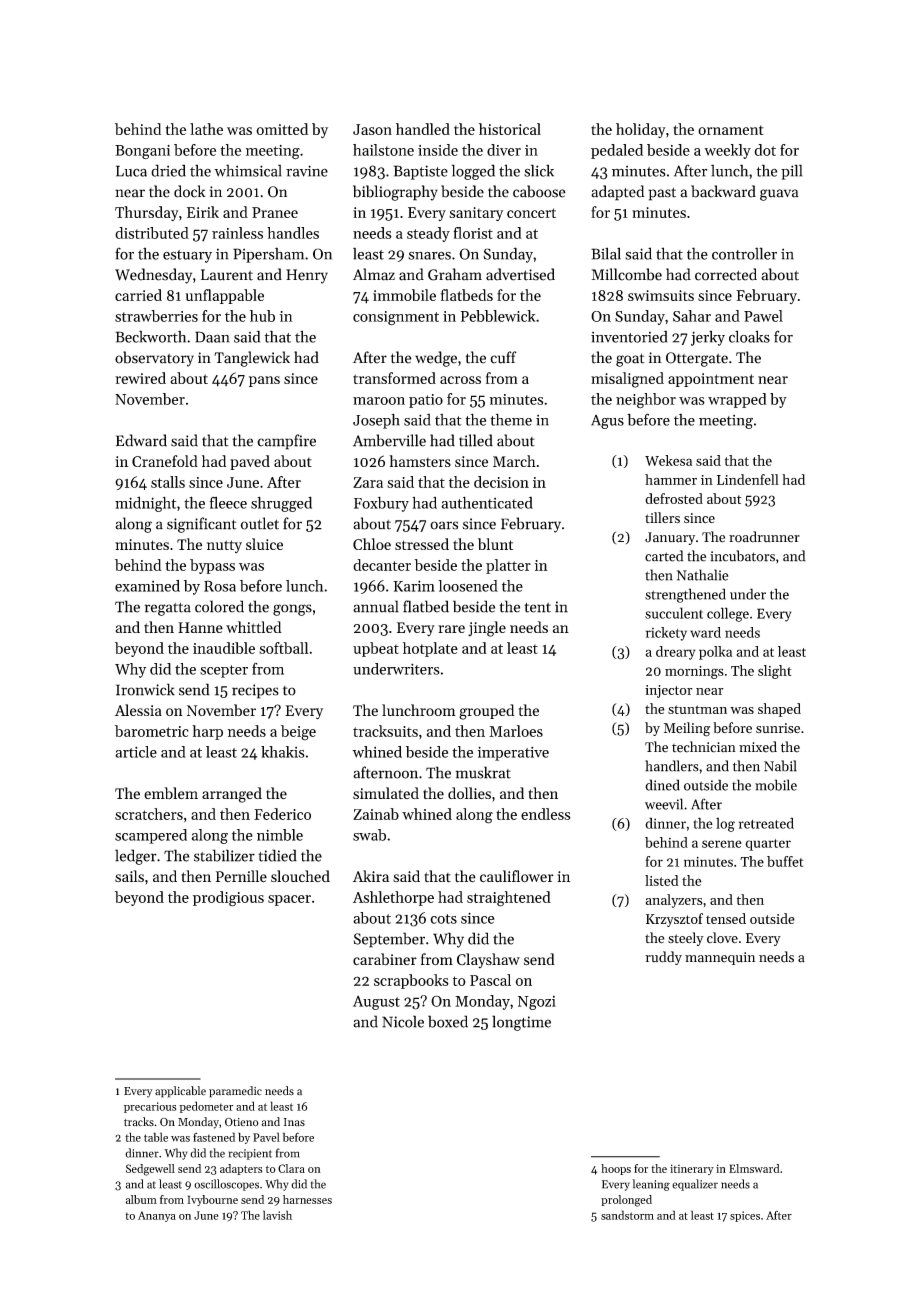 Image resolution: width=924 pixels, height=1308 pixels. What do you see at coordinates (372, 544) in the document?
I see `Chloe` at bounding box center [372, 544].
